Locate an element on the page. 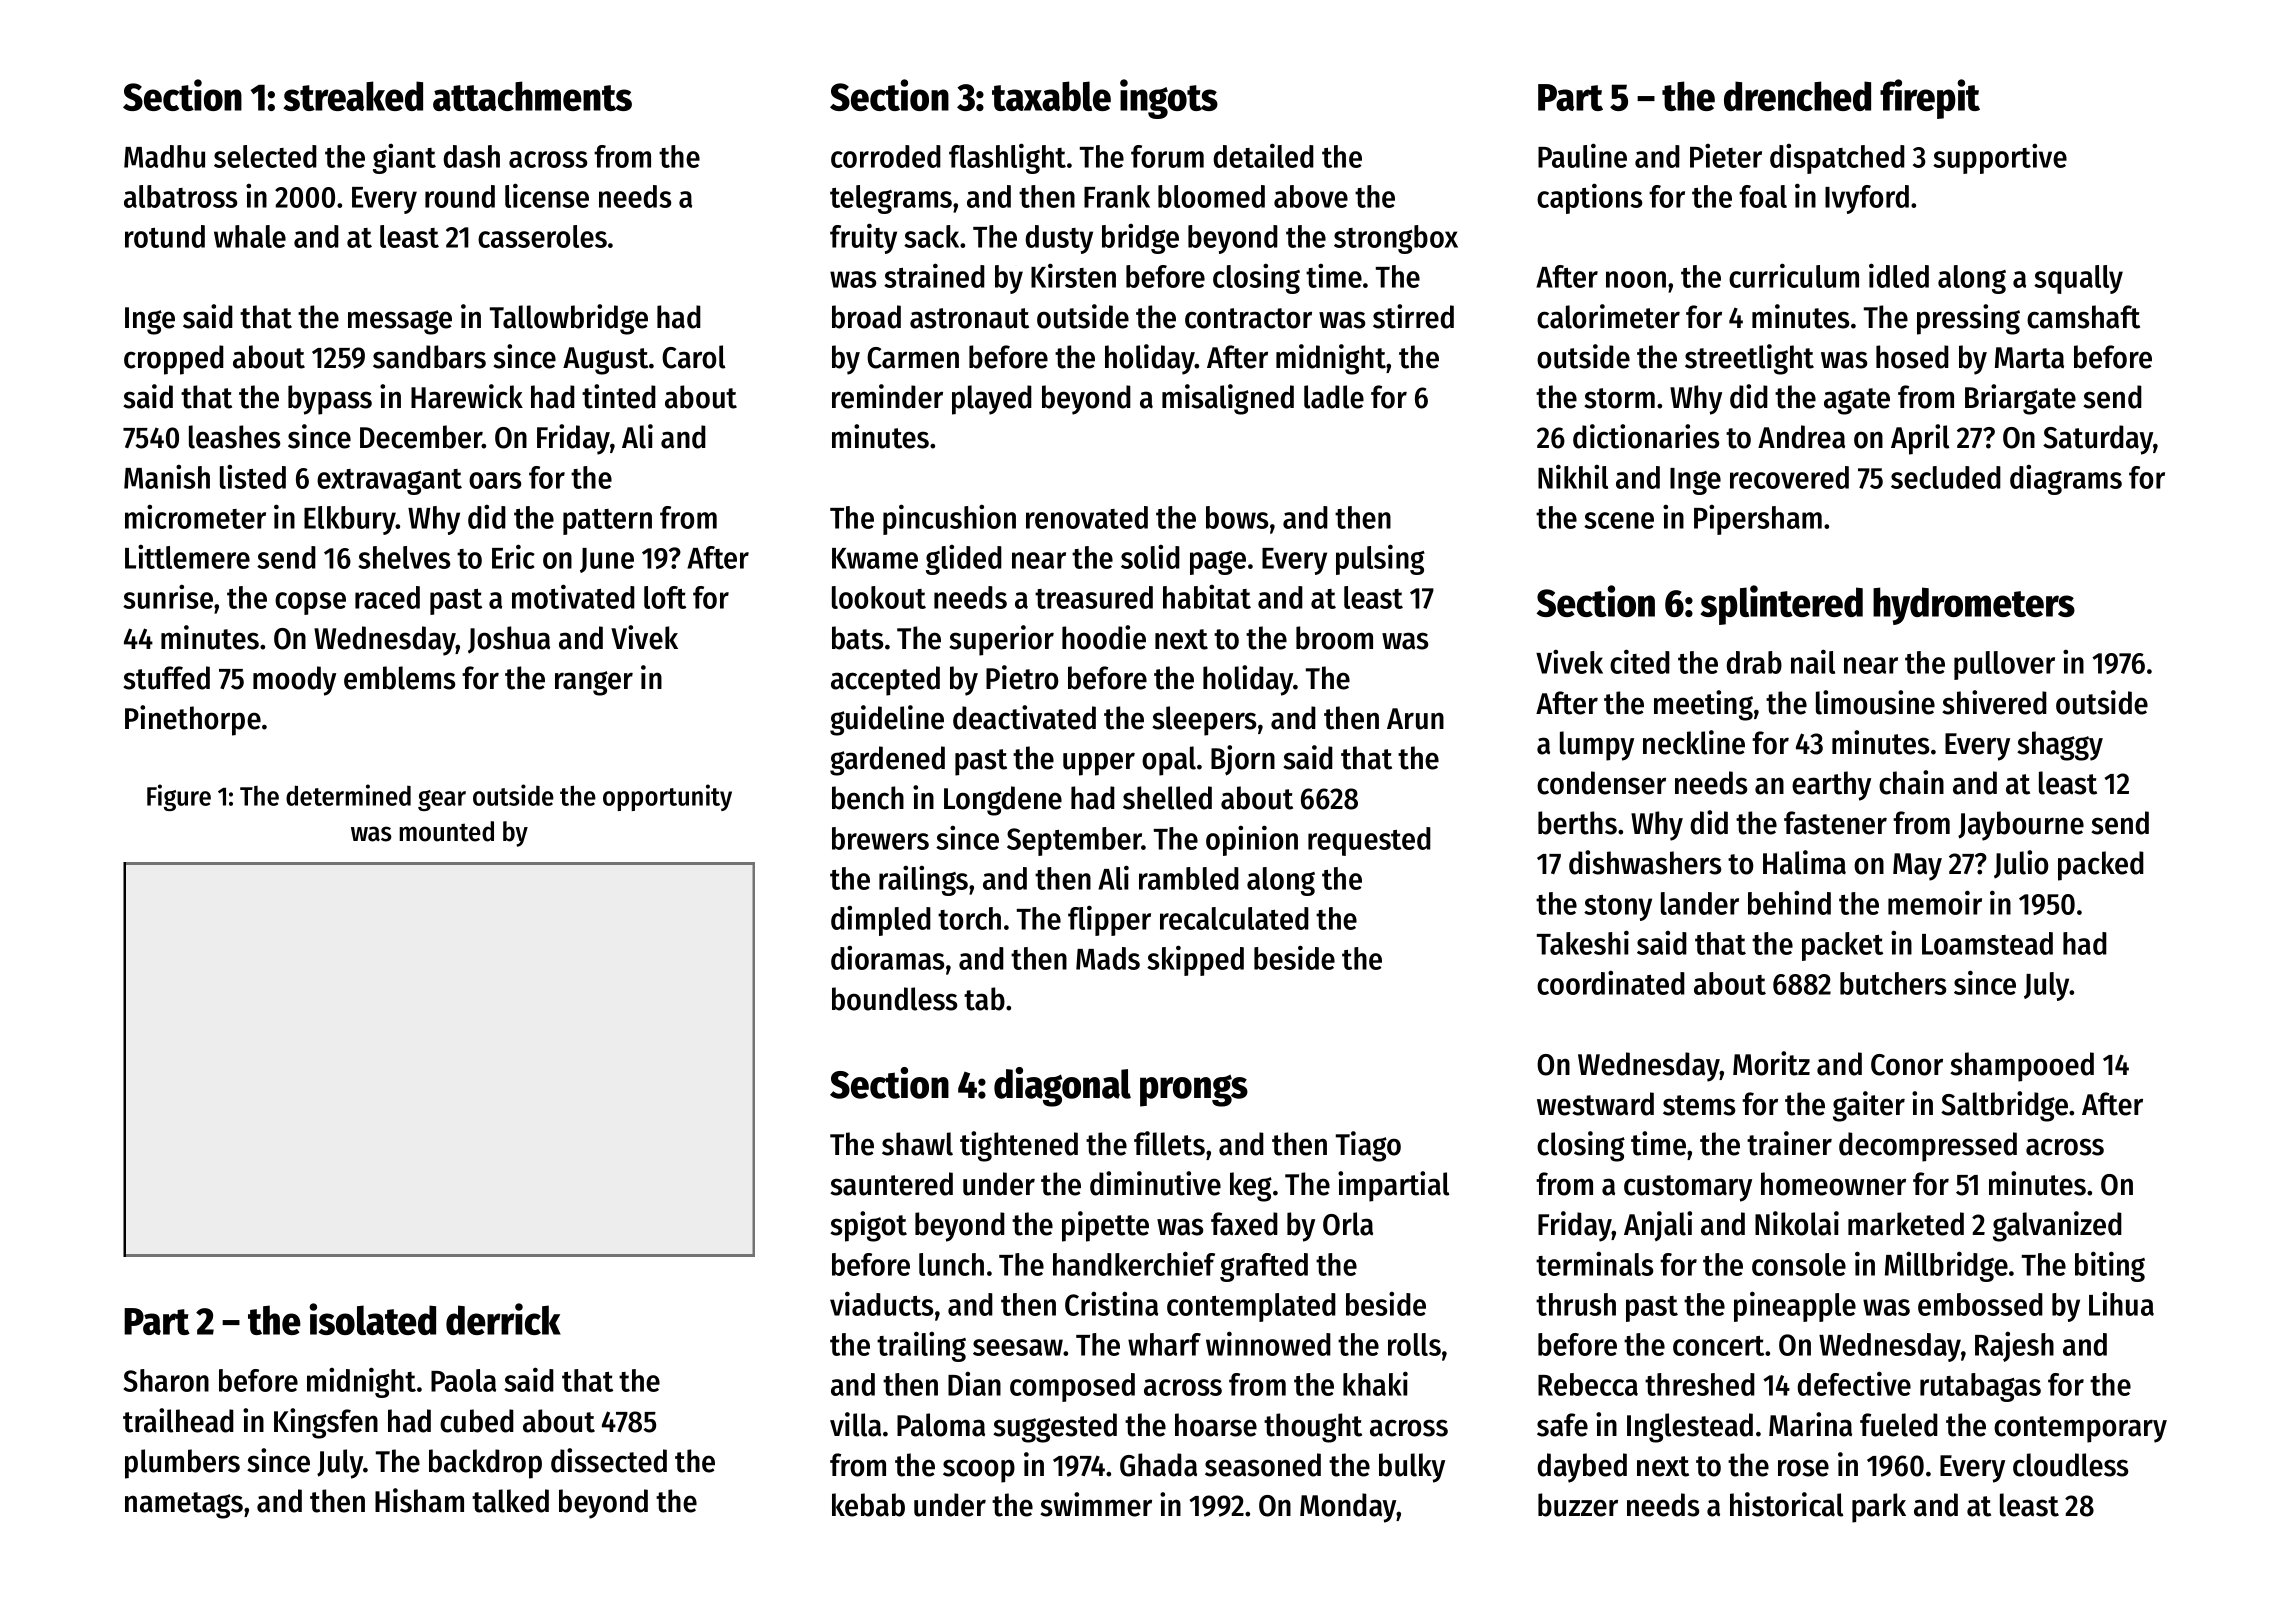  guideline is located at coordinates (887, 720).
